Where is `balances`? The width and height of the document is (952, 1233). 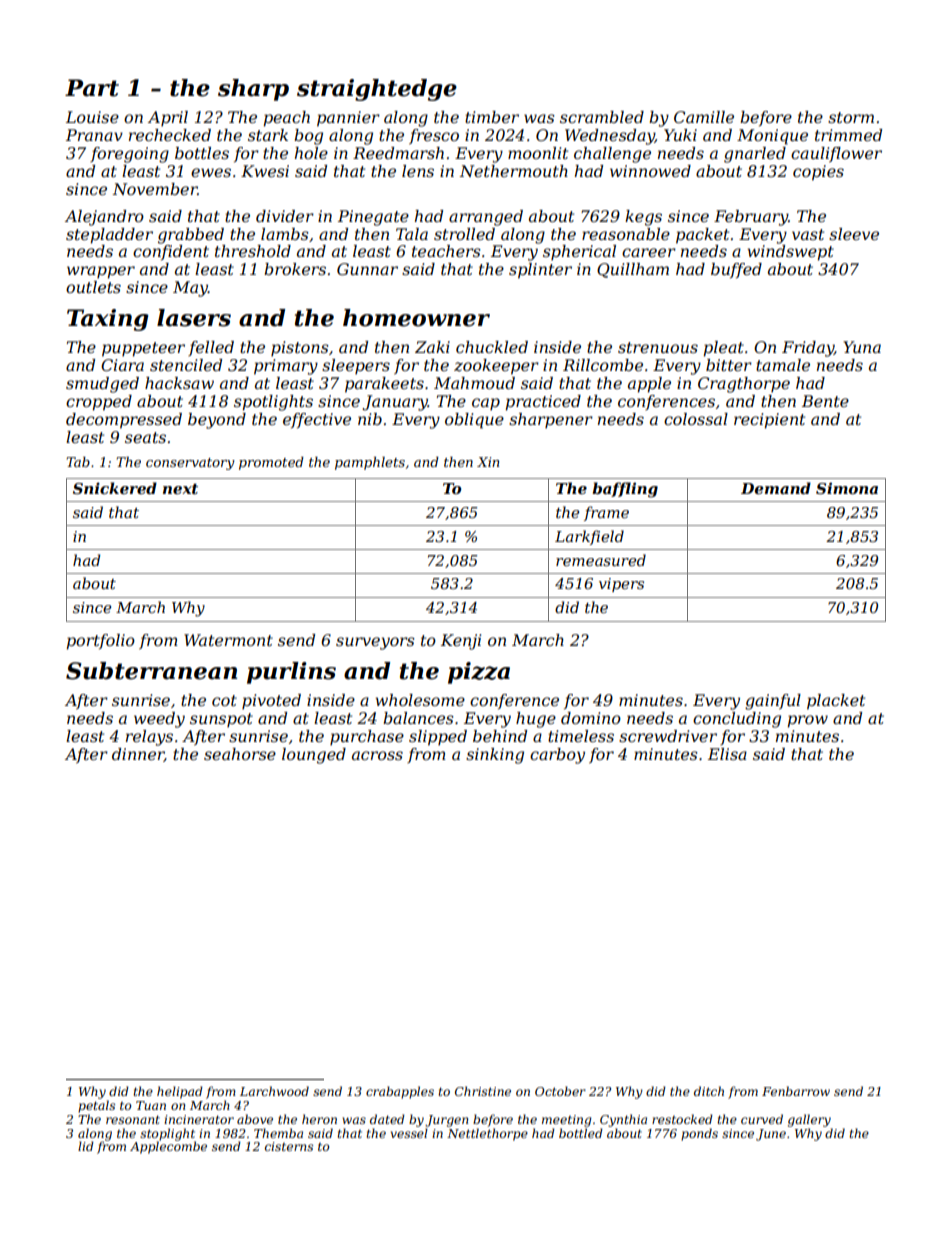 balances is located at coordinates (418, 718).
